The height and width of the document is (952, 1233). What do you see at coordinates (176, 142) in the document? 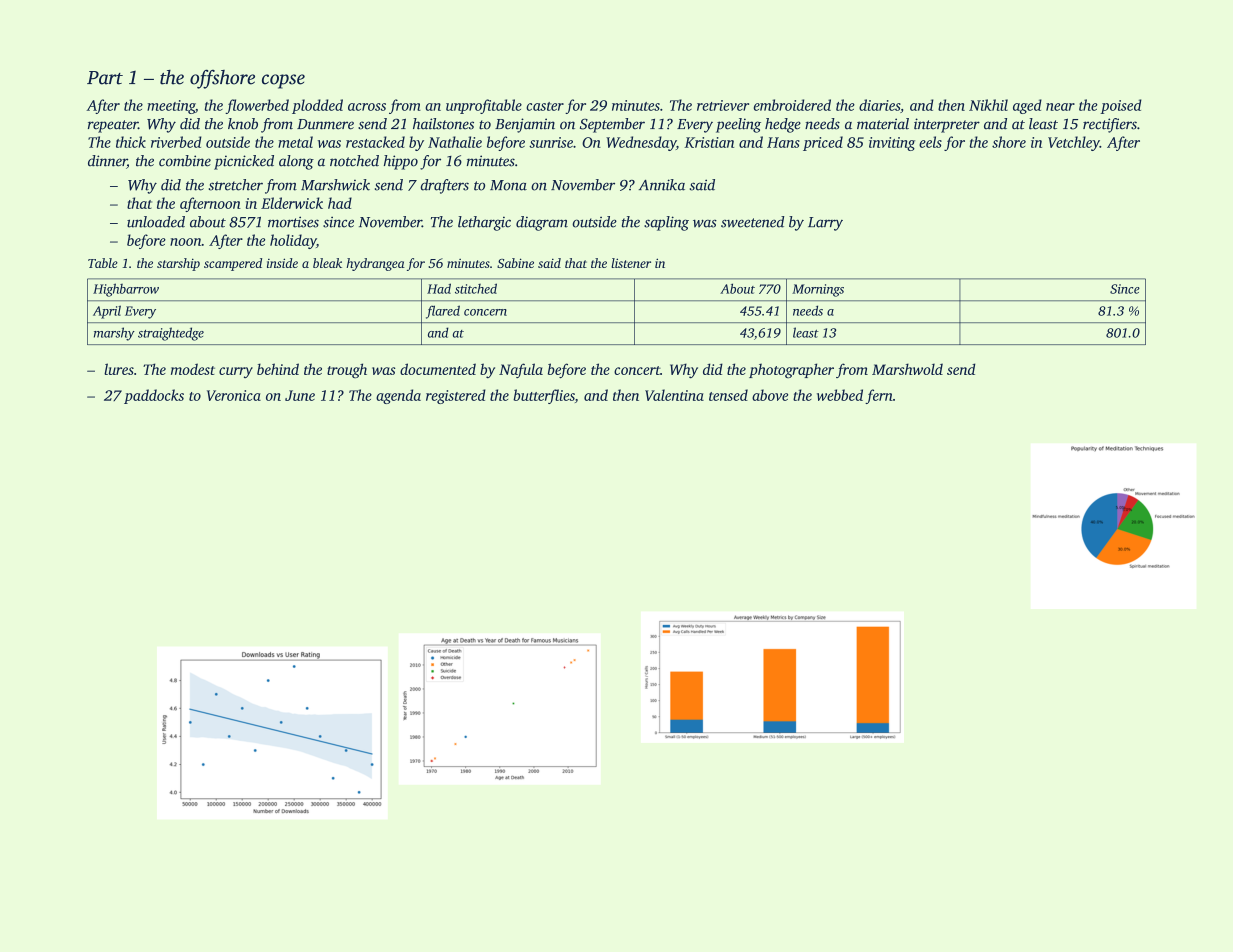
I see `riverbed` at bounding box center [176, 142].
